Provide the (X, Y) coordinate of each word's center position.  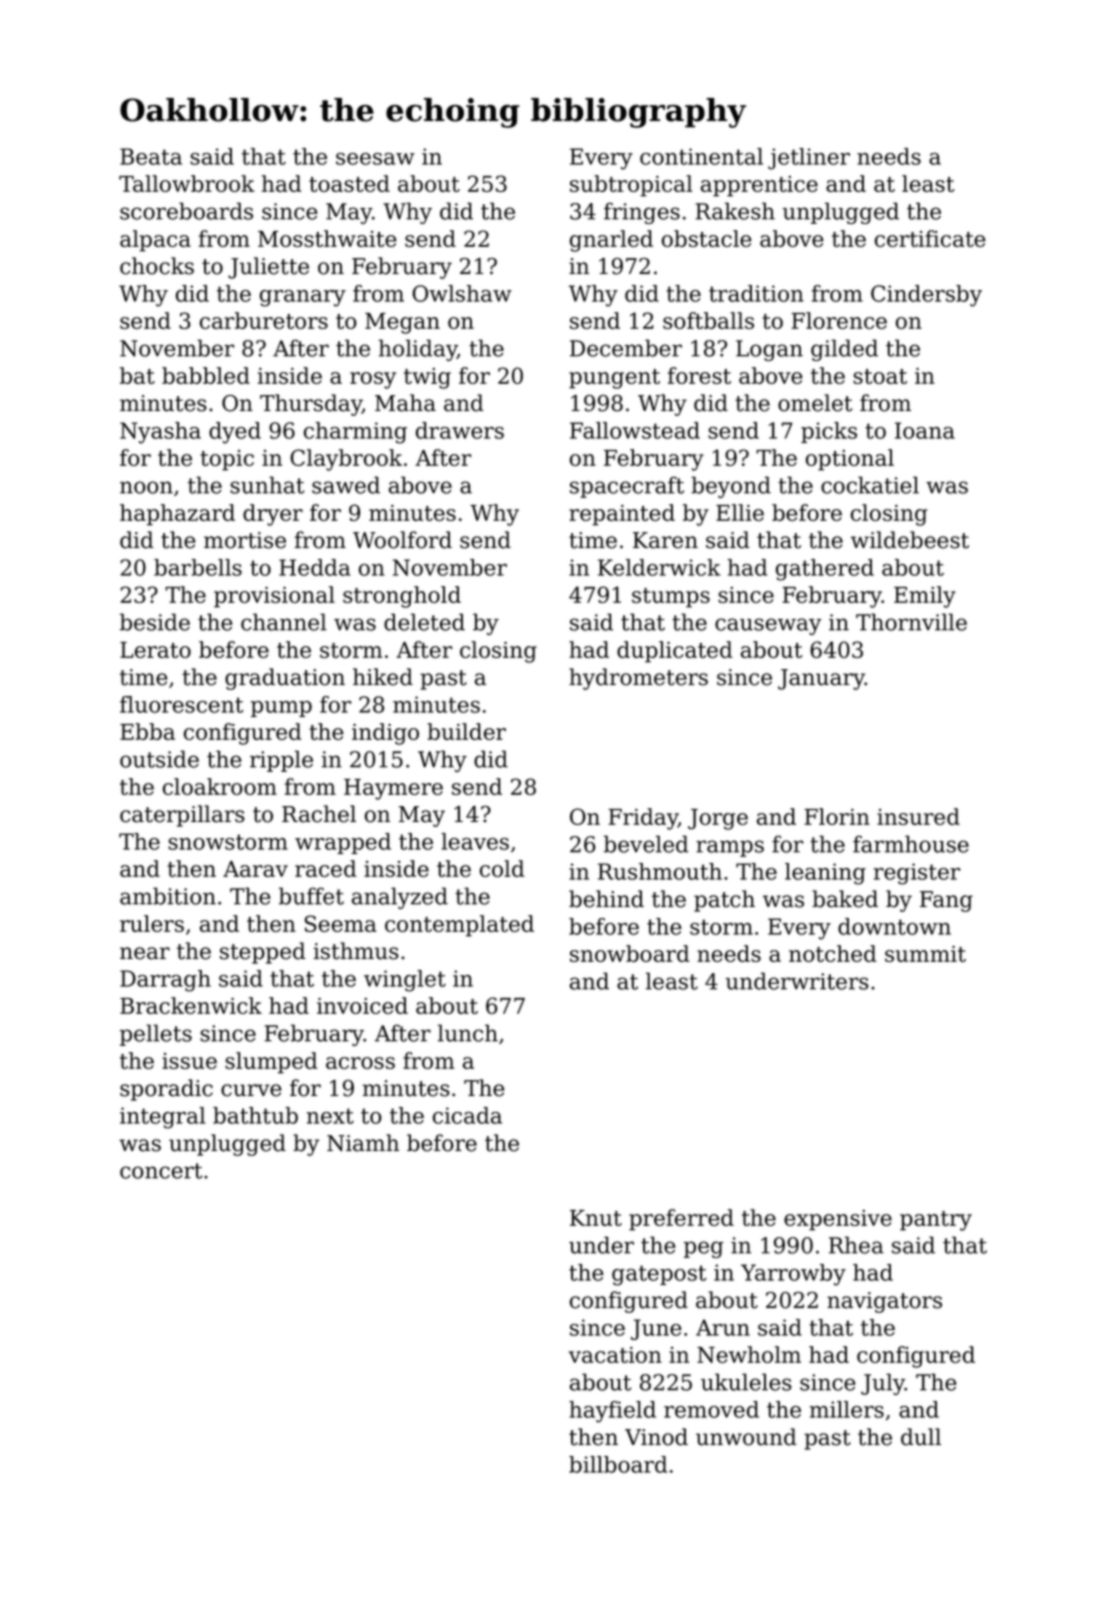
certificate (930, 238)
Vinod (656, 1437)
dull (921, 1437)
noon (146, 487)
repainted (622, 515)
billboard (618, 1464)
